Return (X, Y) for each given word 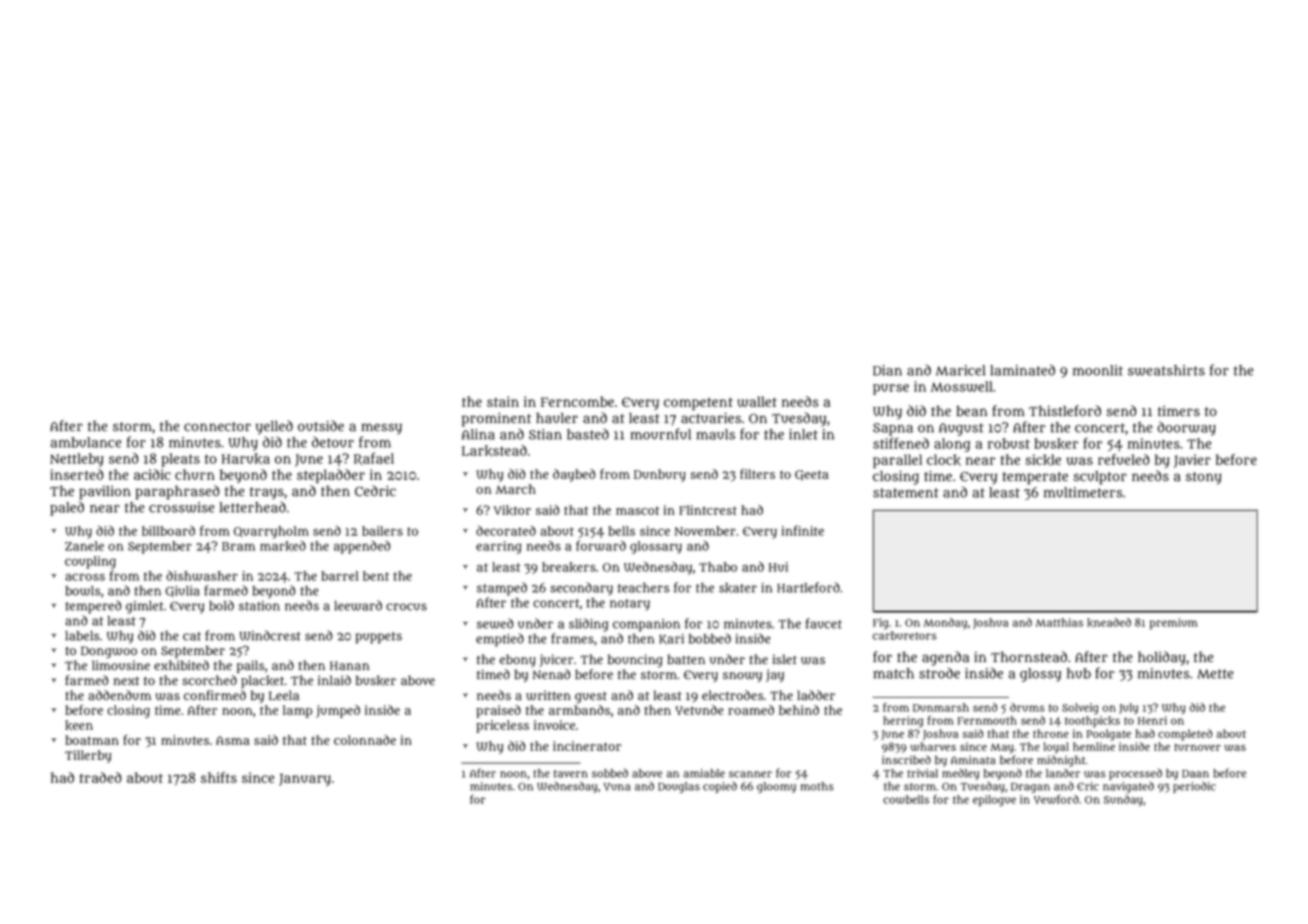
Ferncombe (577, 401)
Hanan (349, 665)
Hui (778, 567)
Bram (238, 546)
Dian (887, 370)
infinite (803, 530)
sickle (1043, 460)
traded (101, 777)
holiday (1162, 658)
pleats (180, 460)
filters (757, 474)
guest (591, 697)
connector (217, 426)
